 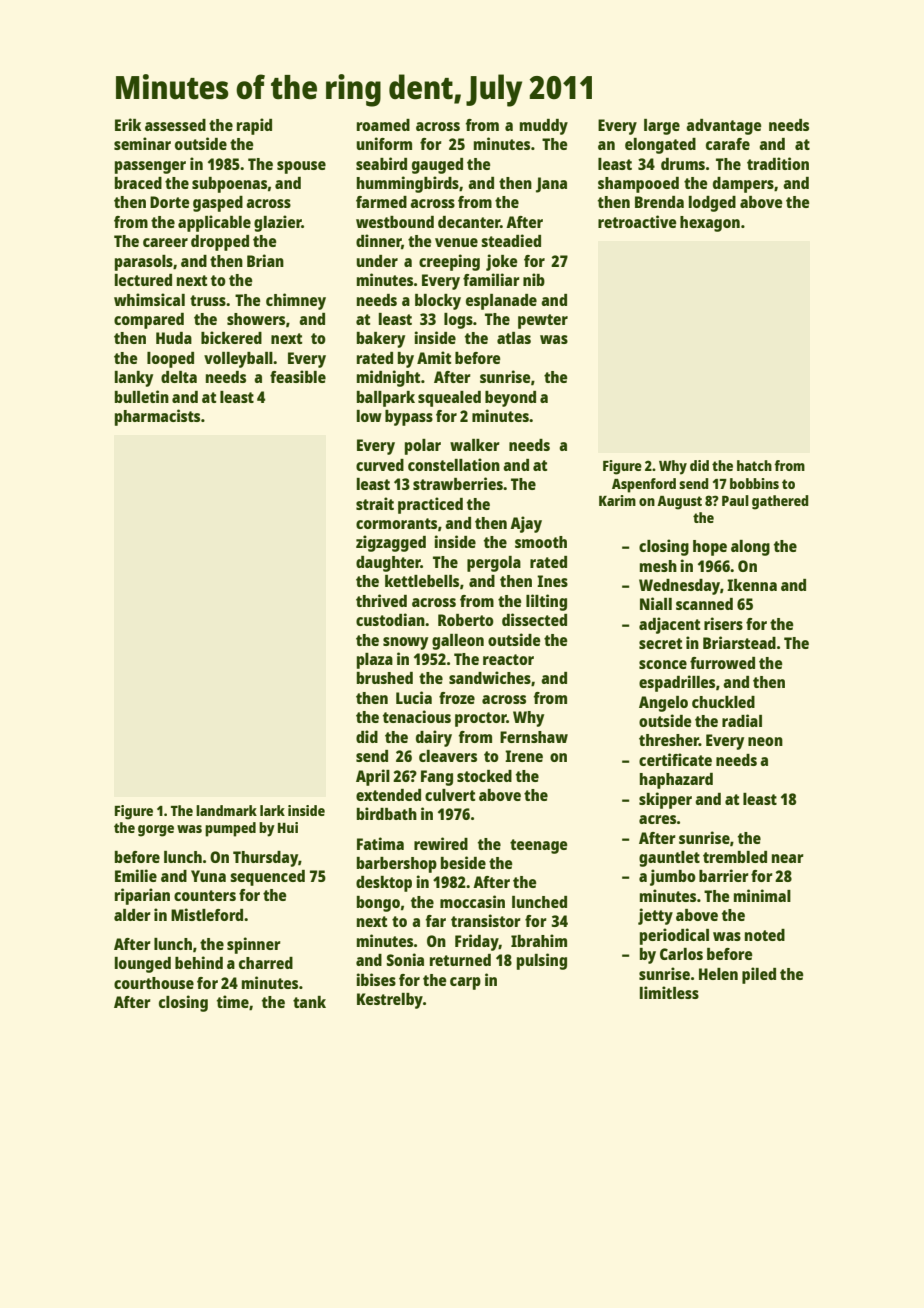 I want to click on Kestrelby, so click(x=390, y=1001).
